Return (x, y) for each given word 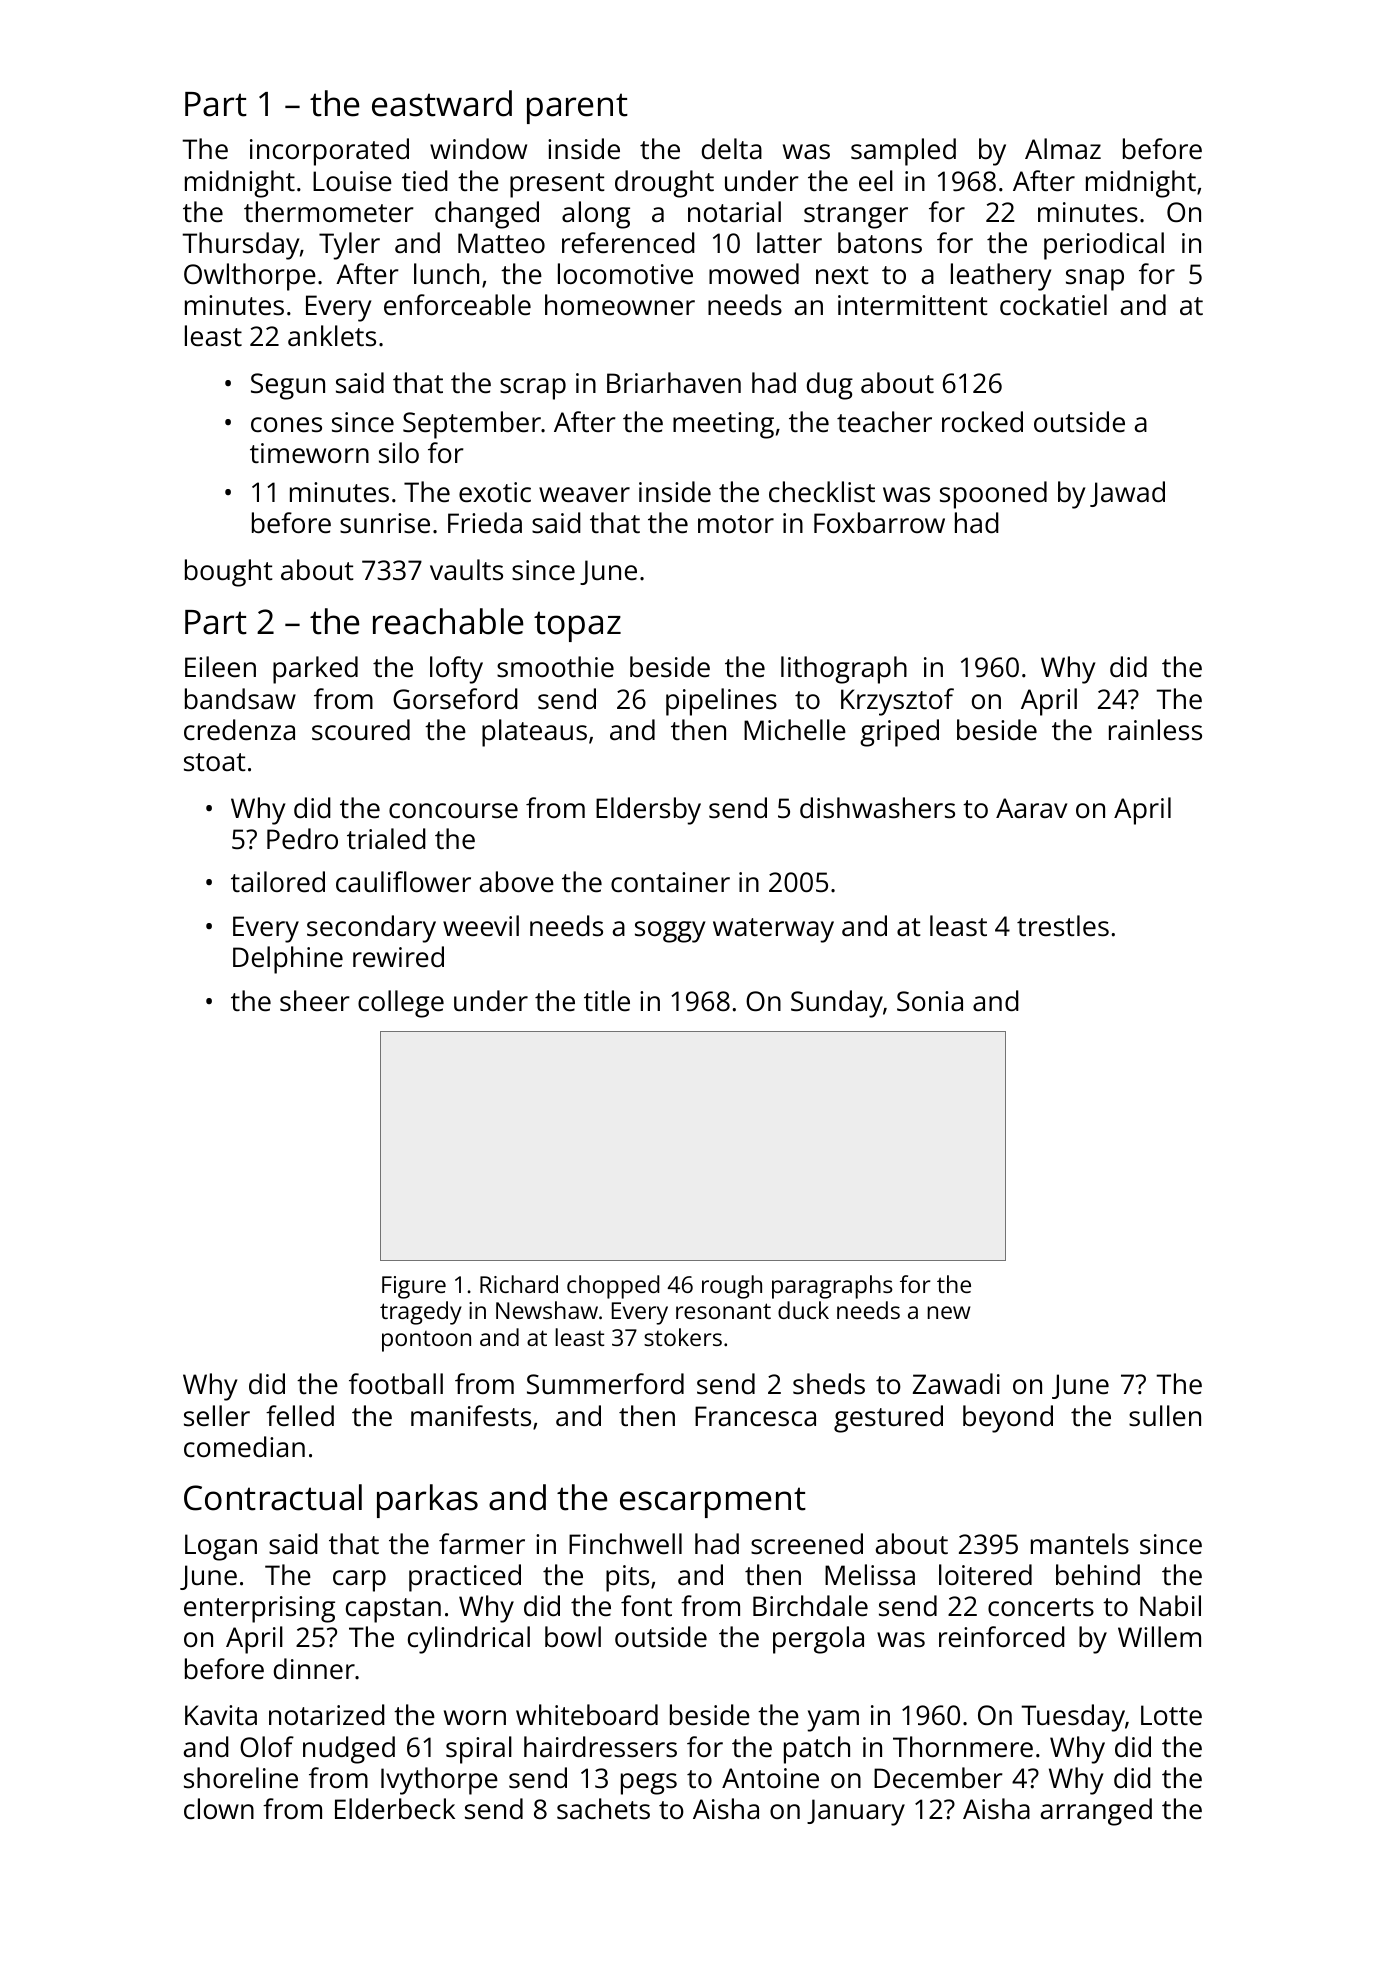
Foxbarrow (879, 522)
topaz (577, 626)
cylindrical (469, 1640)
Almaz (1063, 148)
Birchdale (810, 1606)
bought (229, 573)
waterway (773, 930)
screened (807, 1544)
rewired (398, 956)
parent (577, 108)
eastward (442, 103)
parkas (427, 1501)
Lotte (1171, 1715)
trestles (1063, 926)
